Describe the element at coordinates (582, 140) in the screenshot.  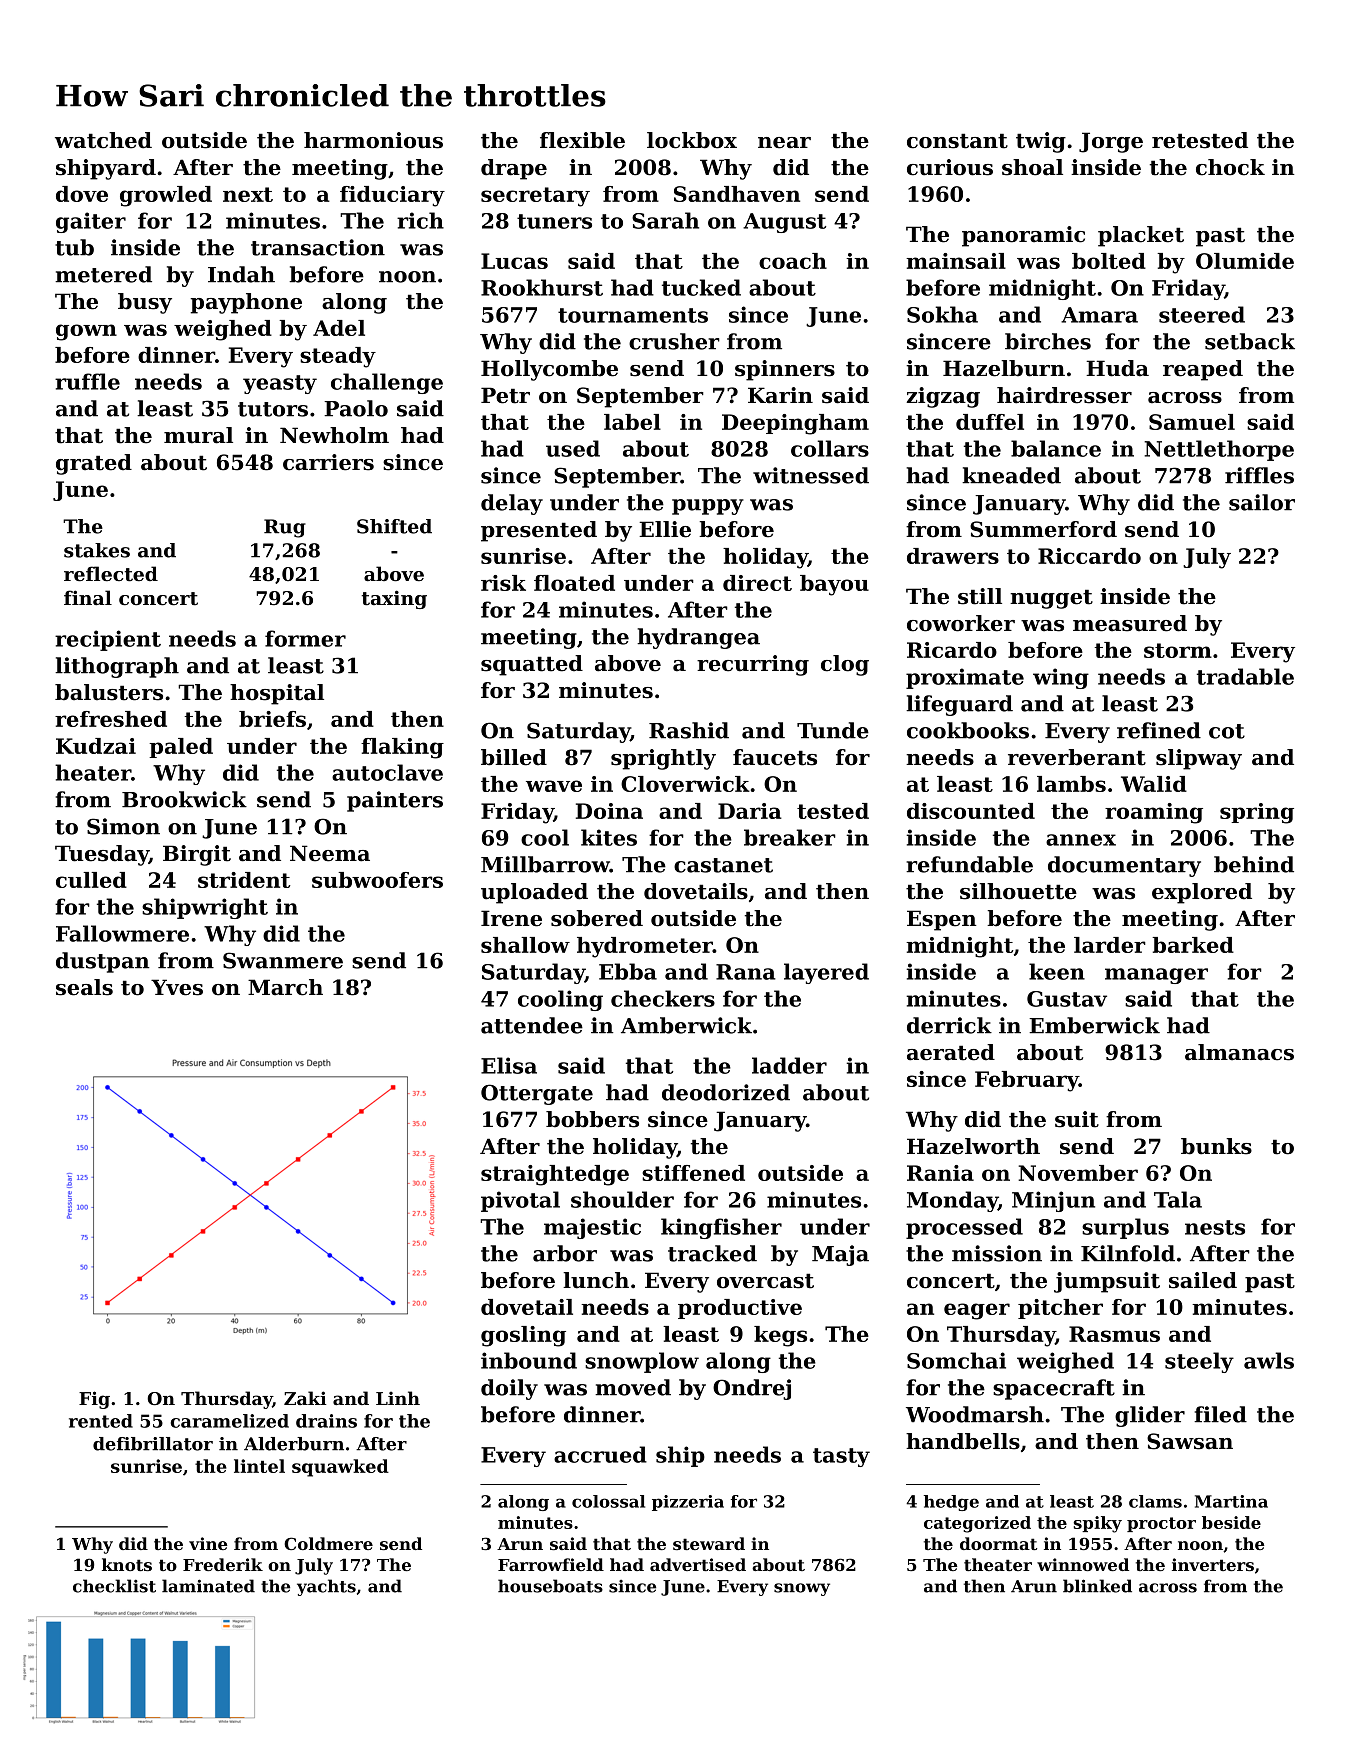
I see `flexible` at that location.
